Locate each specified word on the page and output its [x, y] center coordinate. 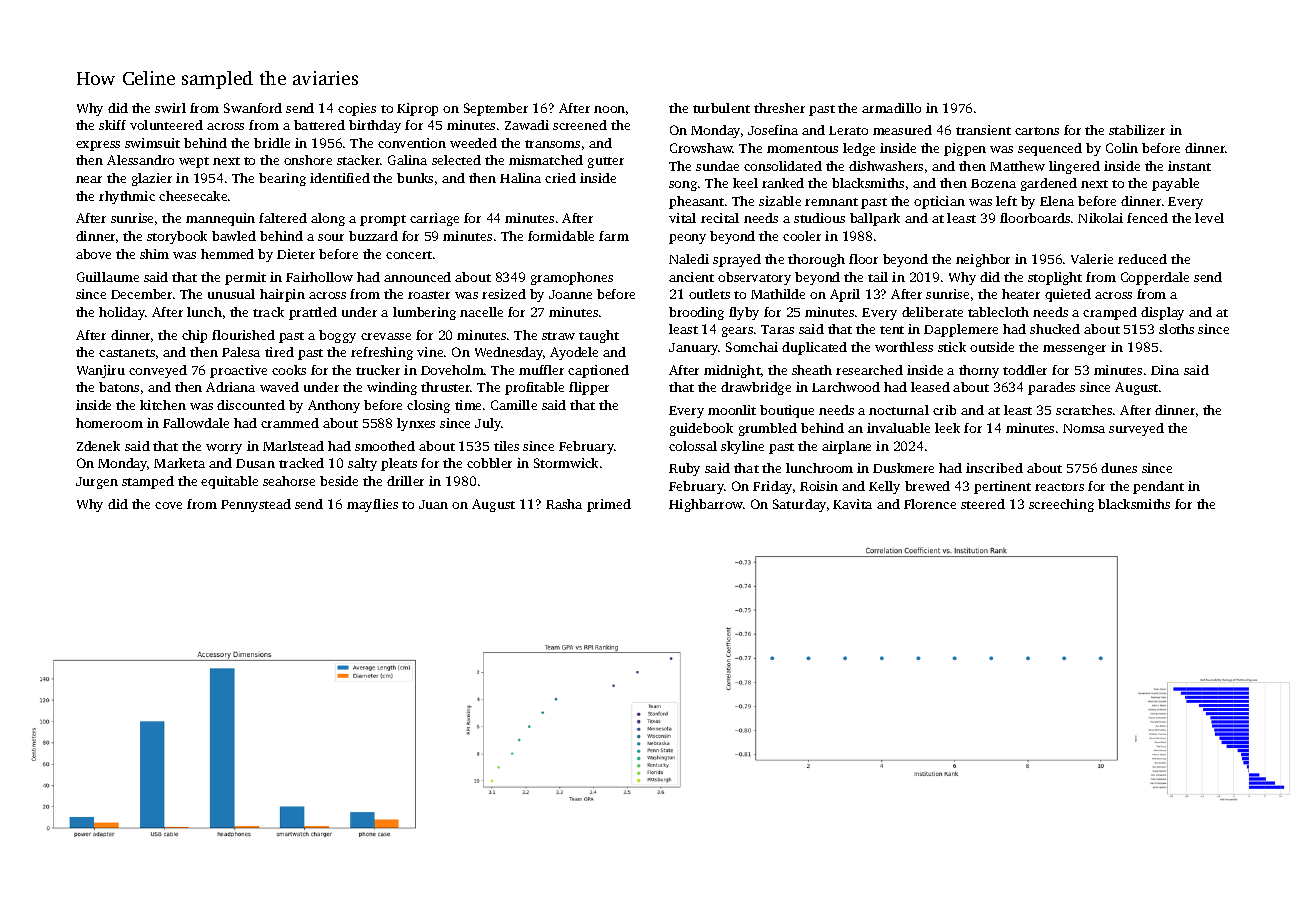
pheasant [696, 202]
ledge [859, 149]
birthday [375, 126]
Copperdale [1155, 278]
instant [1189, 166]
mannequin [220, 219]
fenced [1147, 218]
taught [599, 336]
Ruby [684, 469]
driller [405, 481]
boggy [337, 336]
